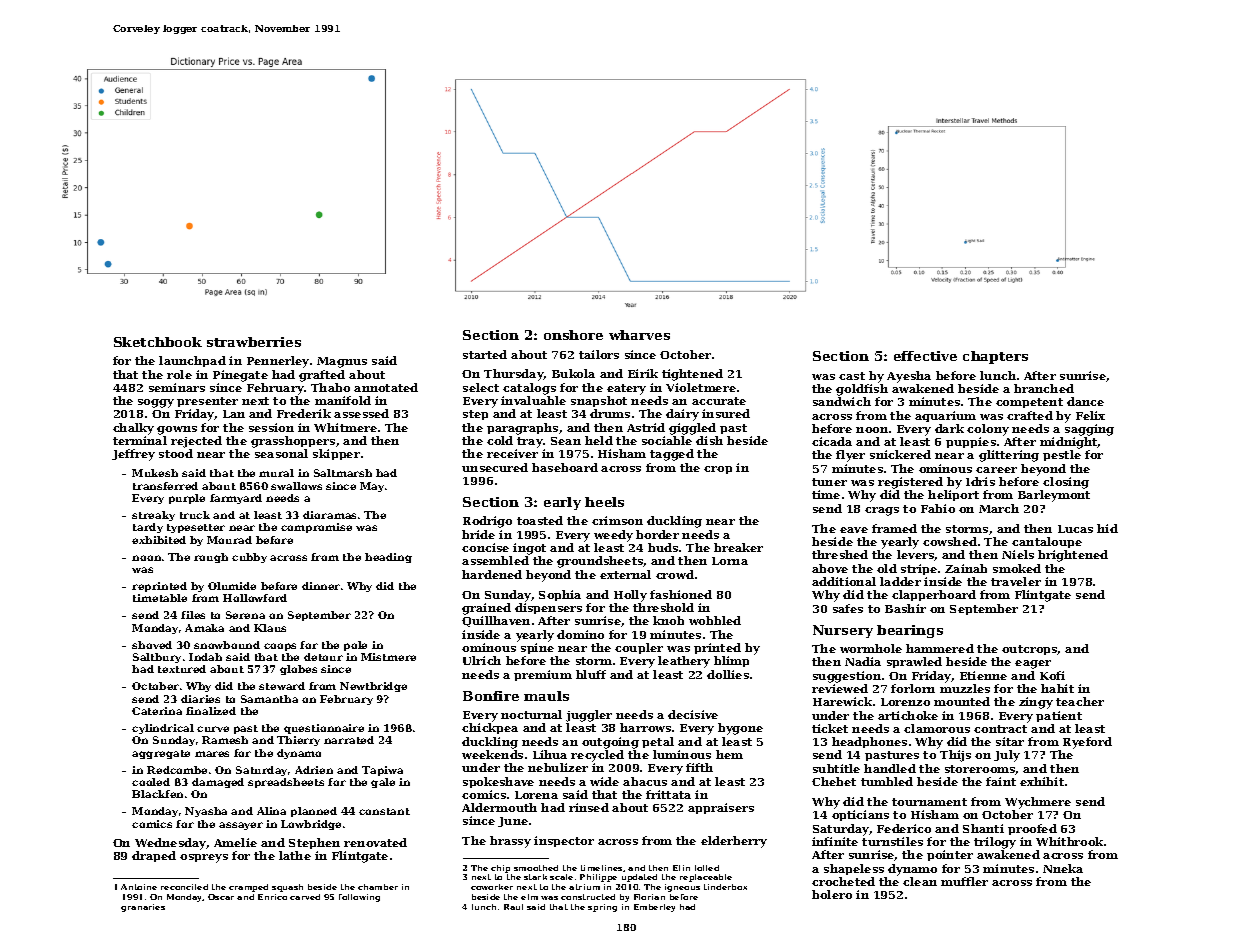  Describe the element at coordinates (304, 413) in the document. I see `Frederik` at that location.
